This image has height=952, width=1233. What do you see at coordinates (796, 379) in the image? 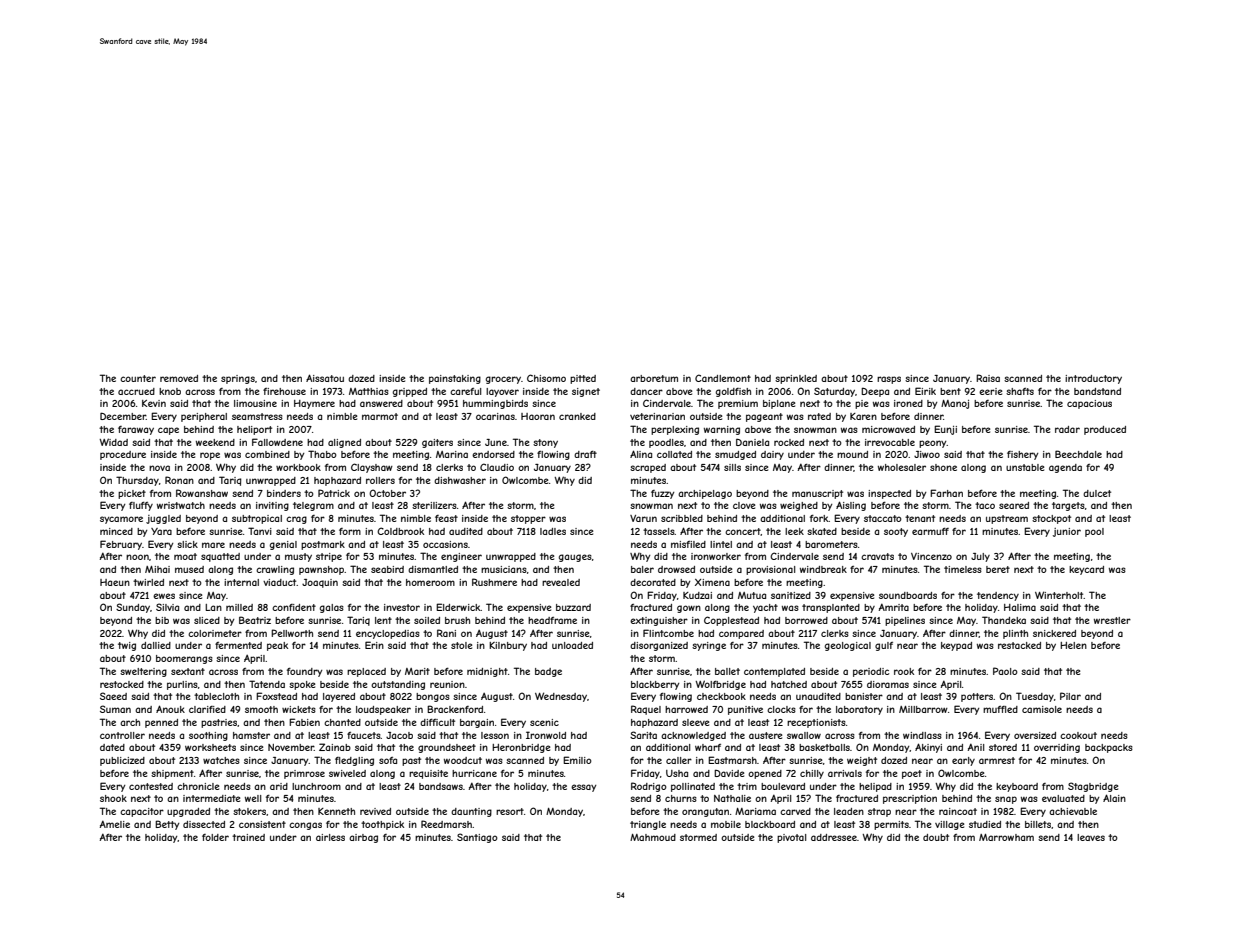
I see `sprinkled` at bounding box center [796, 379].
